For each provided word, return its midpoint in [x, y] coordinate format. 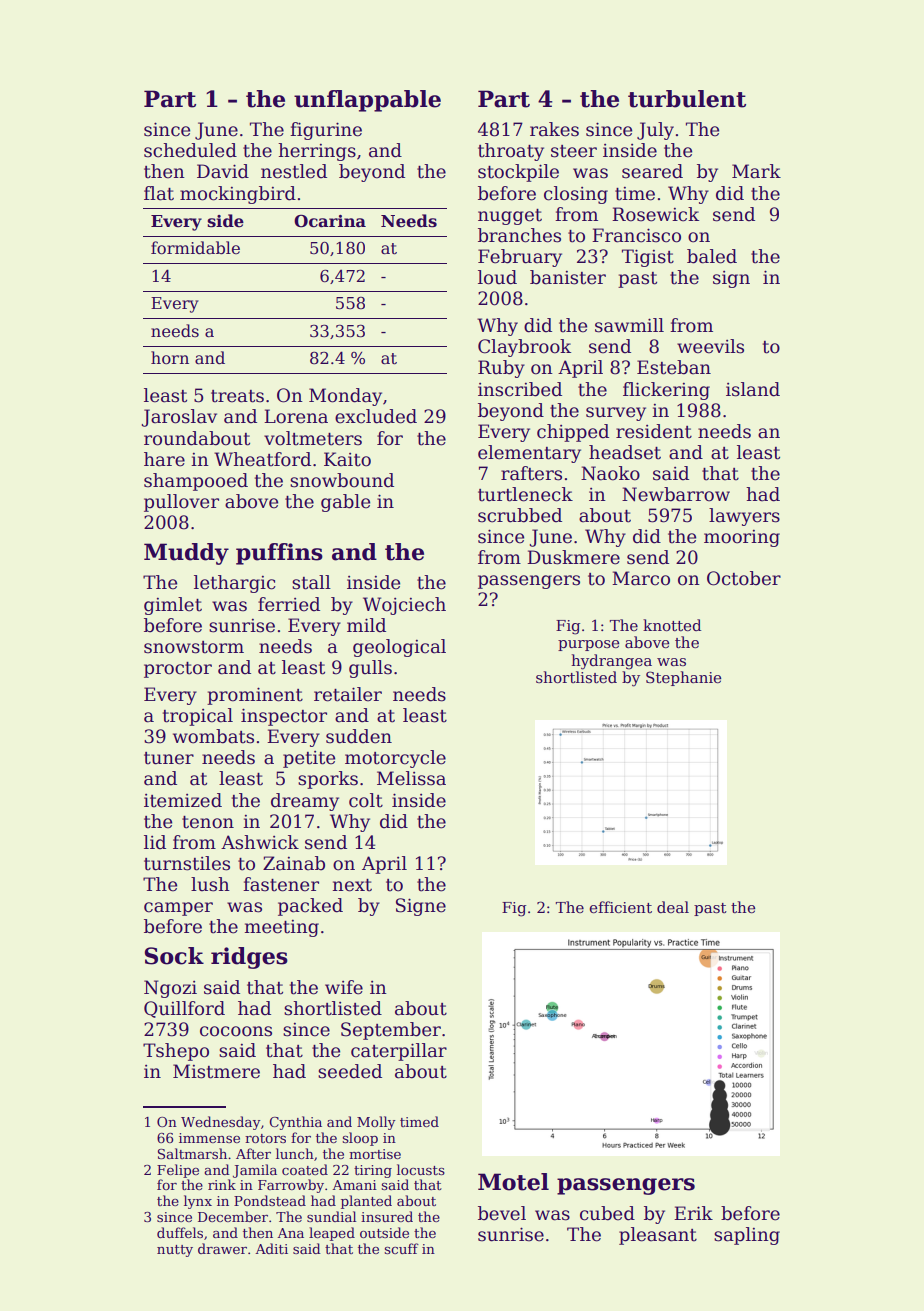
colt [366, 800]
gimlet [173, 606]
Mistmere [216, 1071]
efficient [621, 907]
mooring [742, 538]
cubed [607, 1213]
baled [712, 256]
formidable [195, 248]
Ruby [501, 369]
